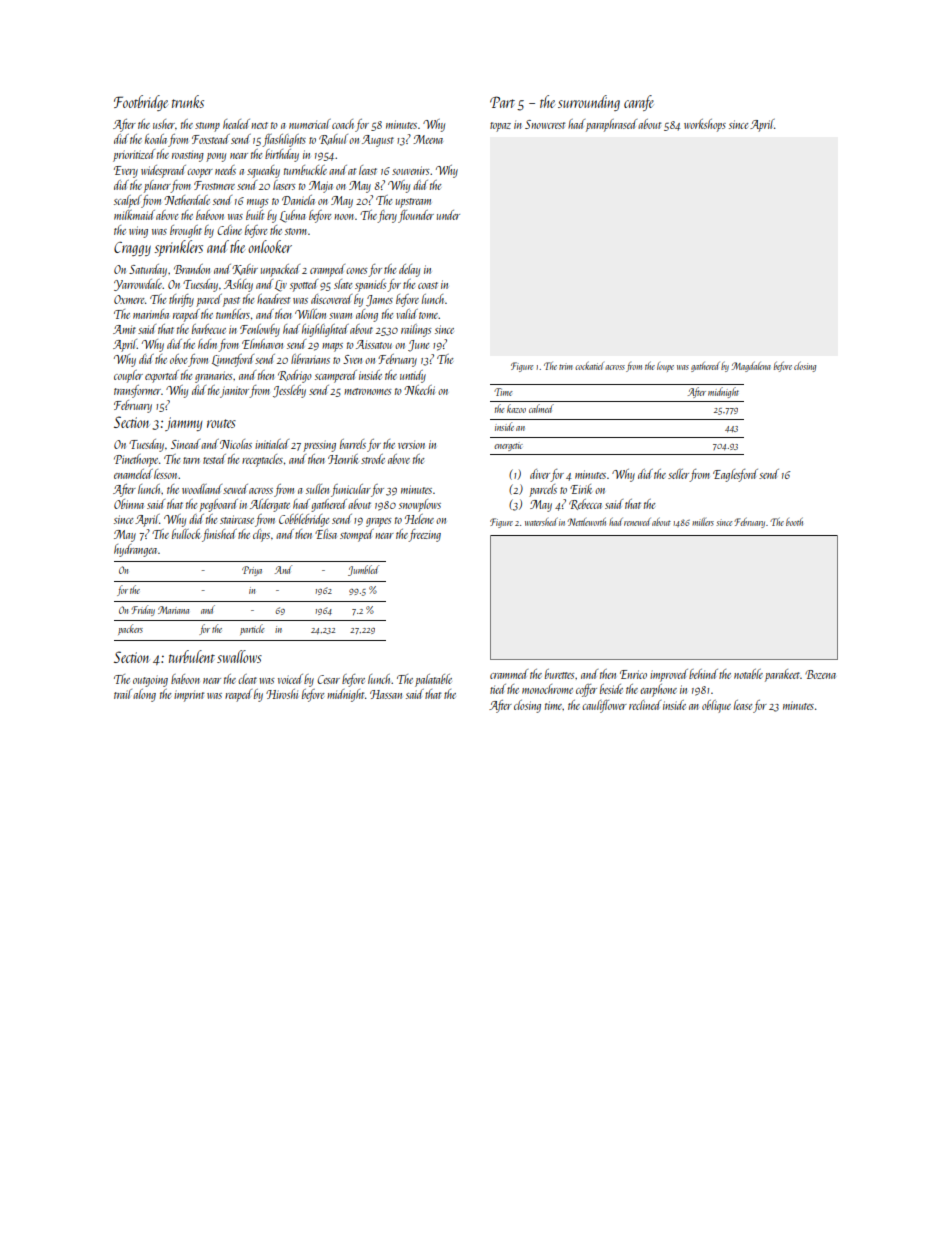  What do you see at coordinates (541, 522) in the screenshot?
I see `watershed` at bounding box center [541, 522].
